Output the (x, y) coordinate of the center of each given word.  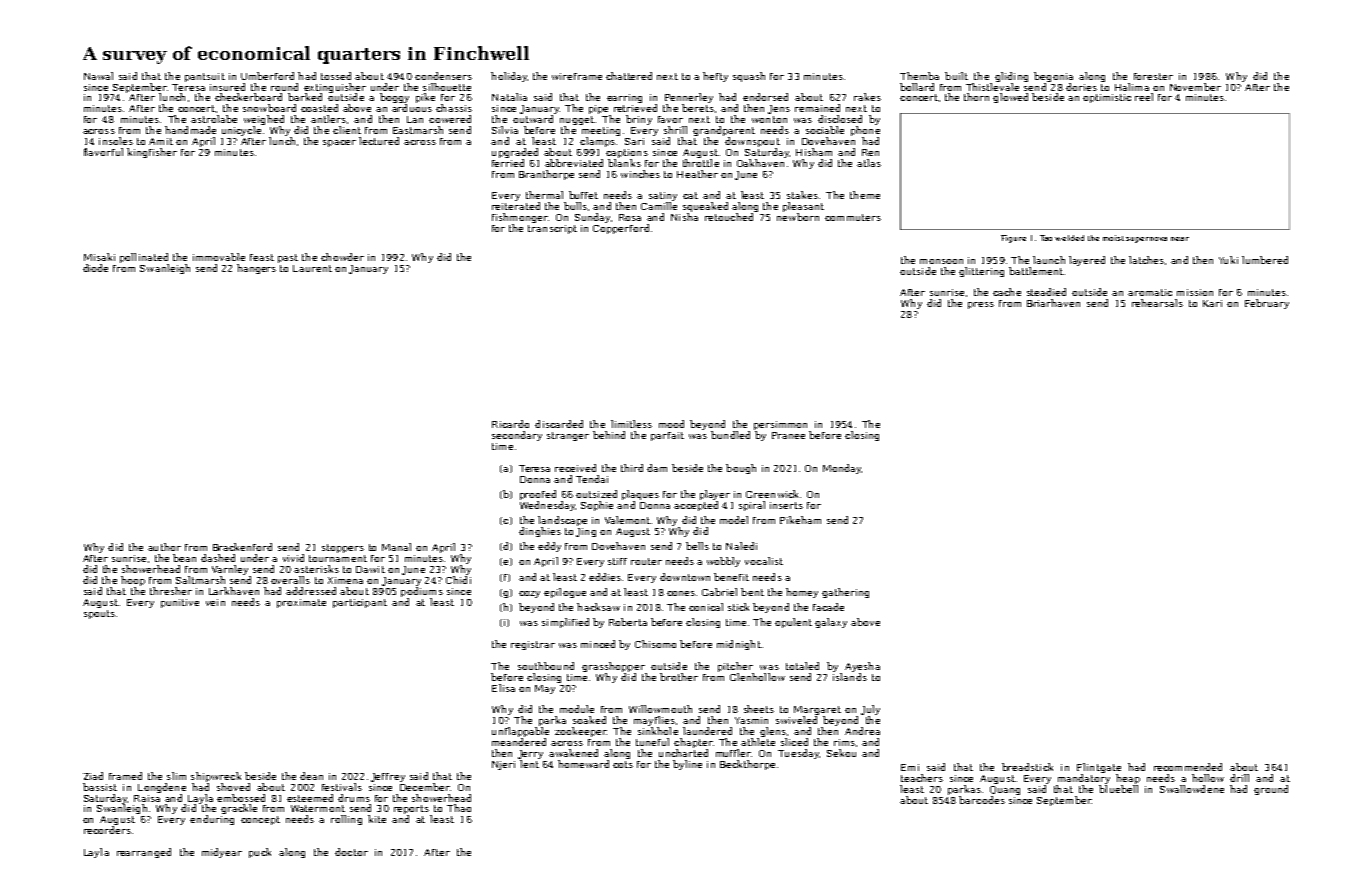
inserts (786, 505)
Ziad (93, 776)
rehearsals (1157, 303)
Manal (396, 547)
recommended (1188, 767)
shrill (675, 130)
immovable (219, 257)
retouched (729, 217)
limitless (631, 424)
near (1180, 239)
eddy (549, 547)
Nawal (98, 76)
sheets (759, 709)
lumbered (1265, 260)
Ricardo (510, 424)
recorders (107, 830)
